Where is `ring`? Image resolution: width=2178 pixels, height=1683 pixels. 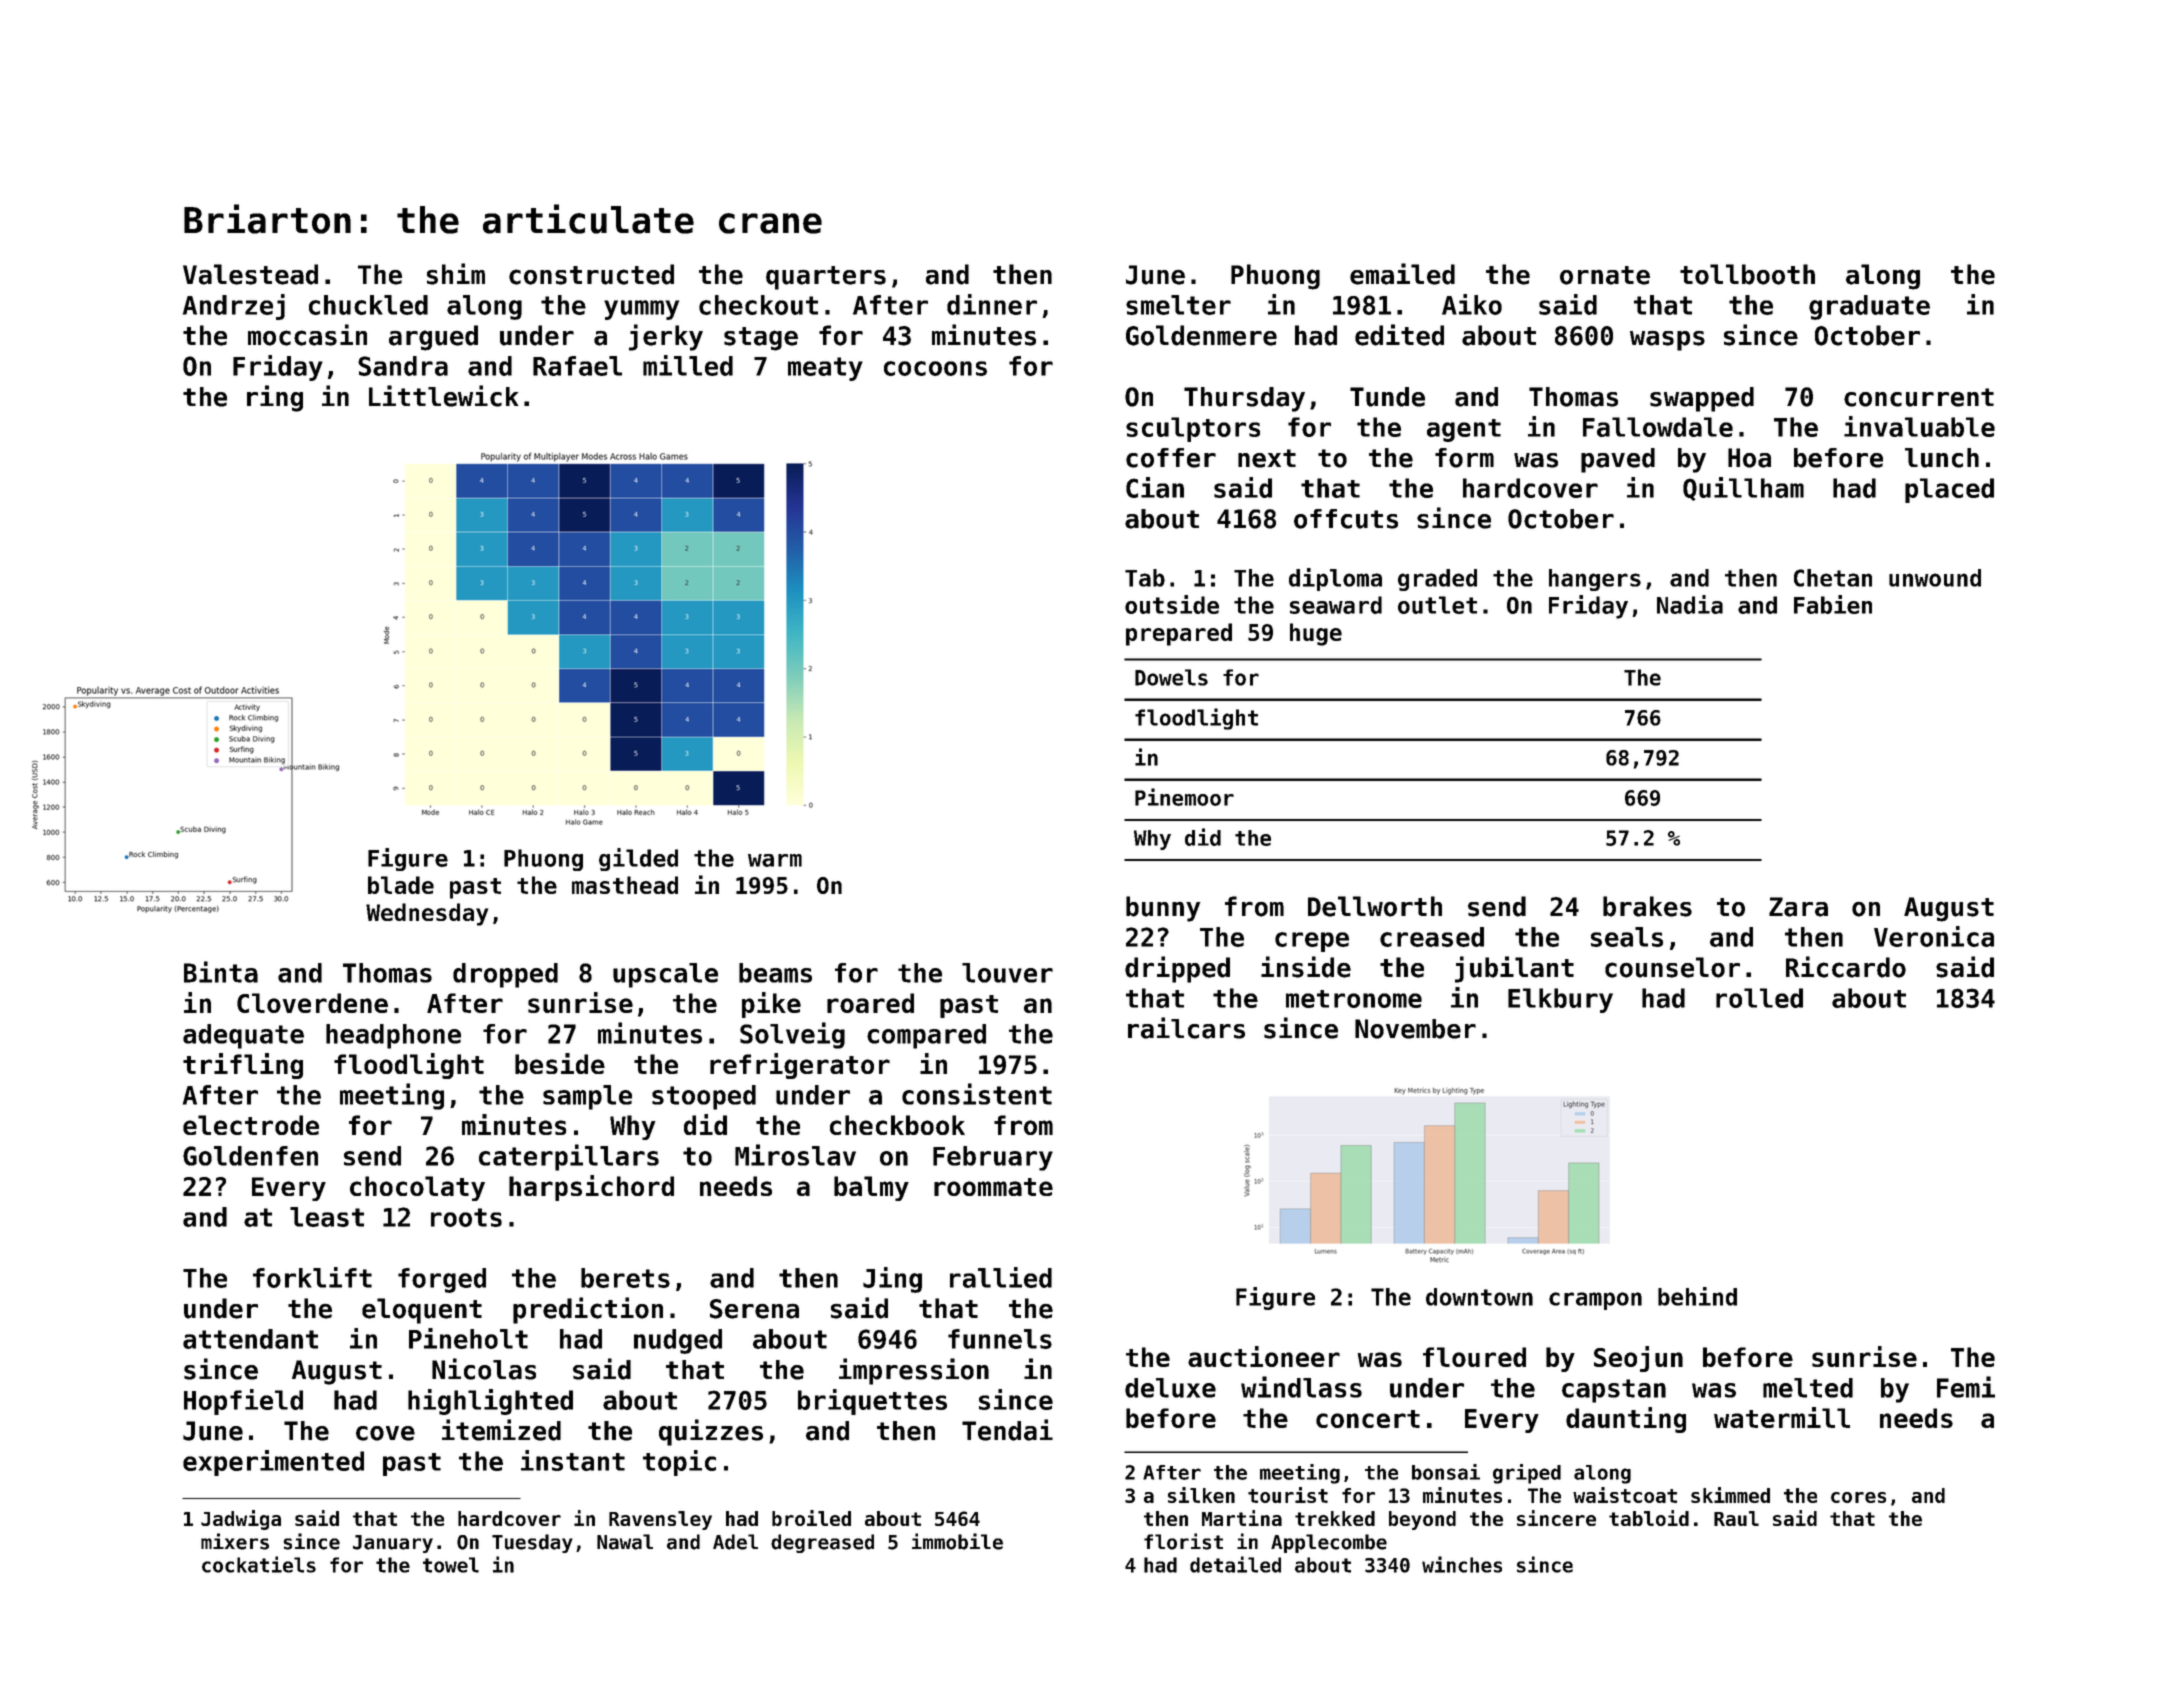
ring is located at coordinates (275, 398).
